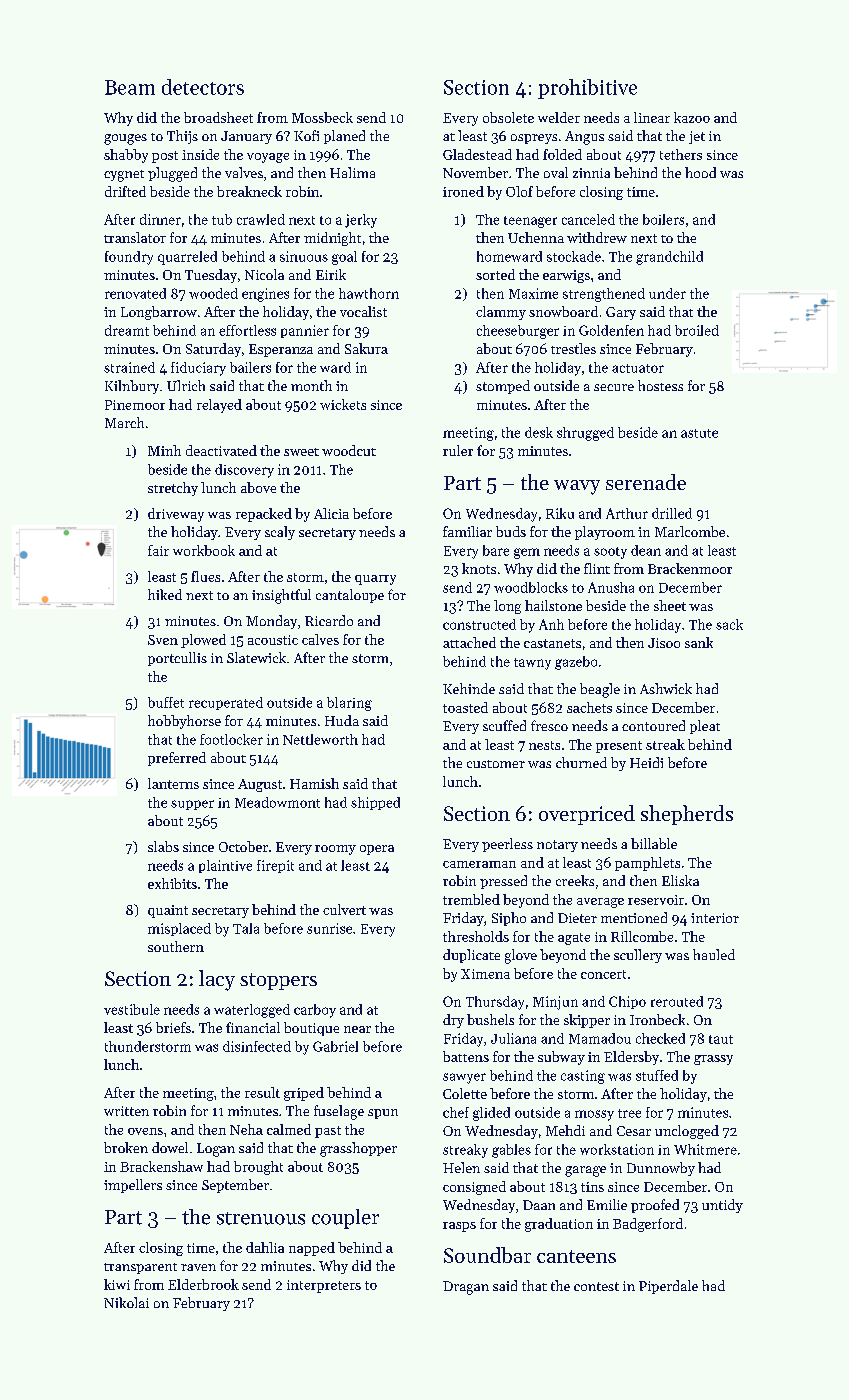 This screenshot has width=849, height=1400. What do you see at coordinates (692, 117) in the screenshot?
I see `kazoo` at bounding box center [692, 117].
